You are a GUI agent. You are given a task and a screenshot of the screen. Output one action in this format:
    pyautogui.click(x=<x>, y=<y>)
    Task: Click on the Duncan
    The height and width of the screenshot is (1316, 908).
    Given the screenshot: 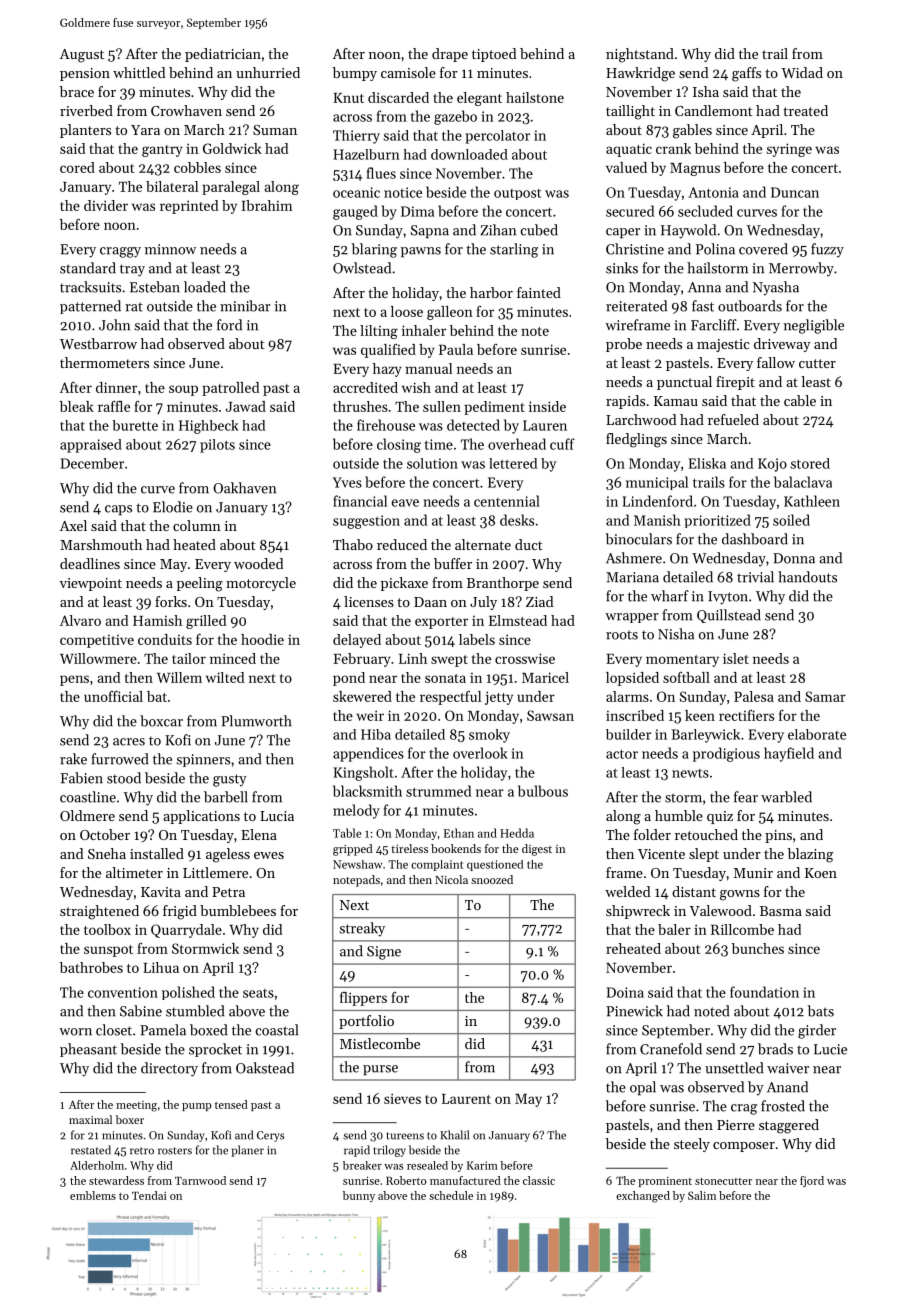 What is the action you would take?
    pyautogui.click(x=795, y=192)
